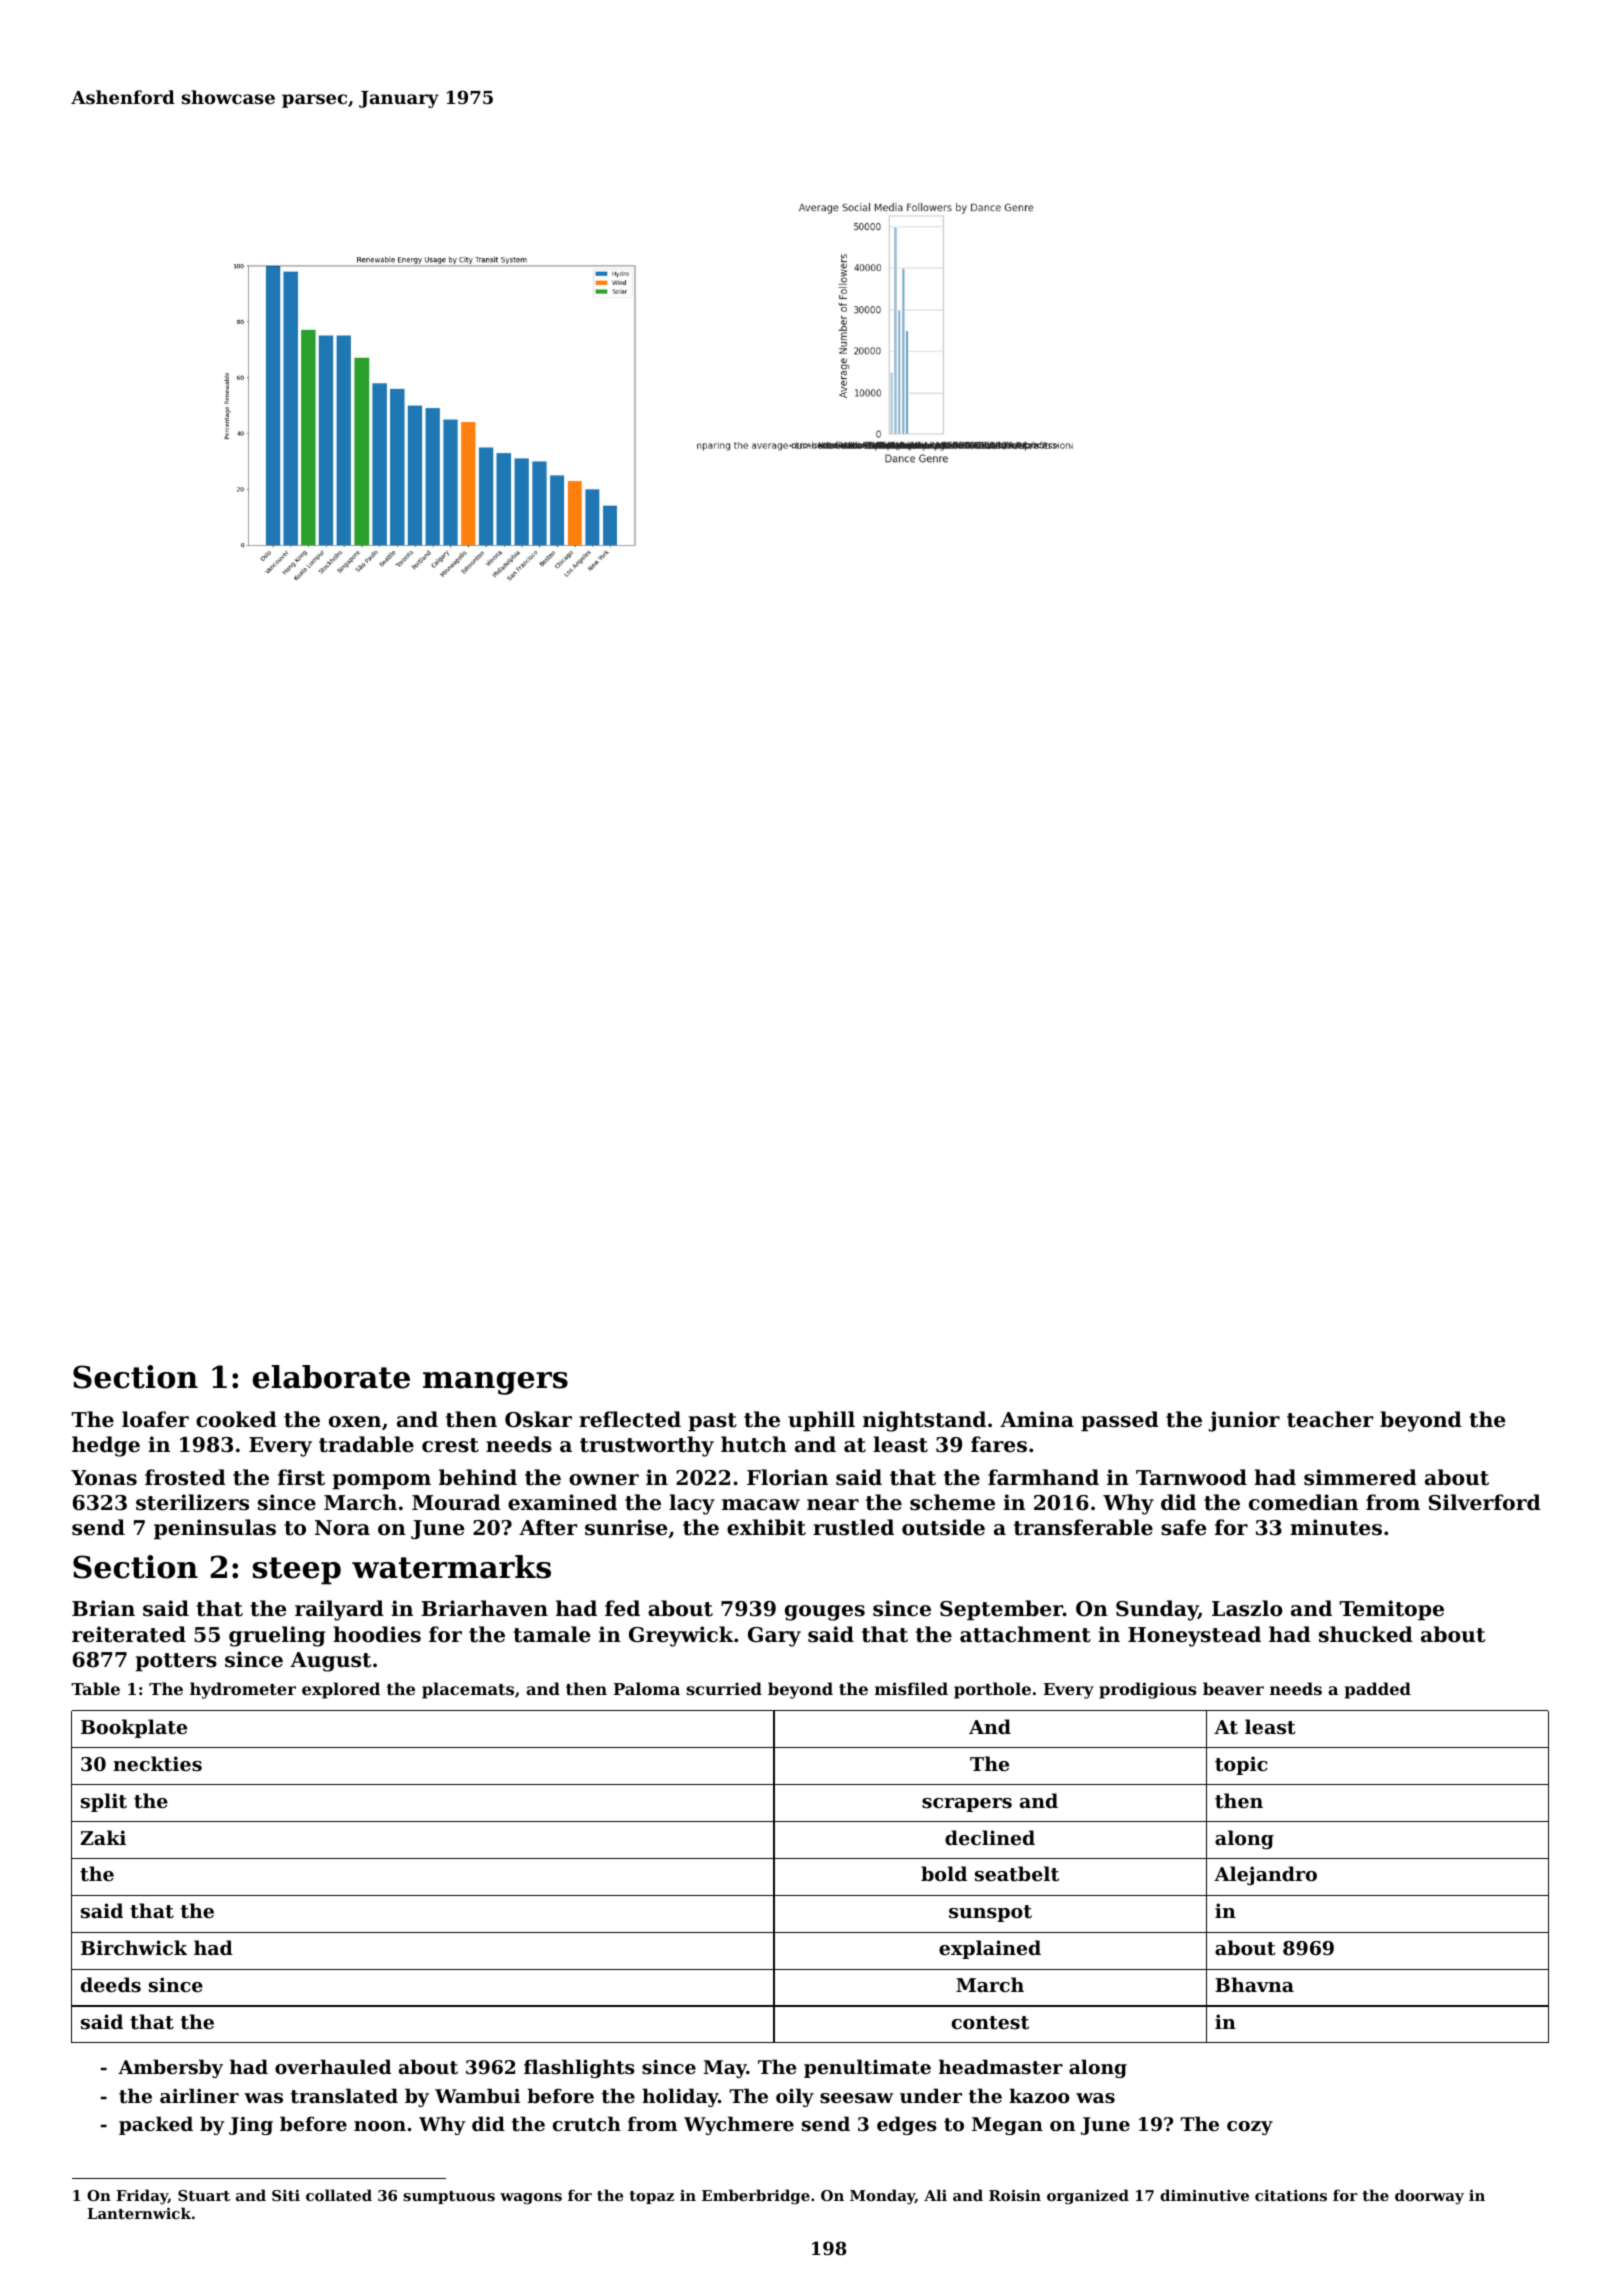 The height and width of the image is (2292, 1620). Describe the element at coordinates (1244, 1421) in the image. I see `junior` at that location.
